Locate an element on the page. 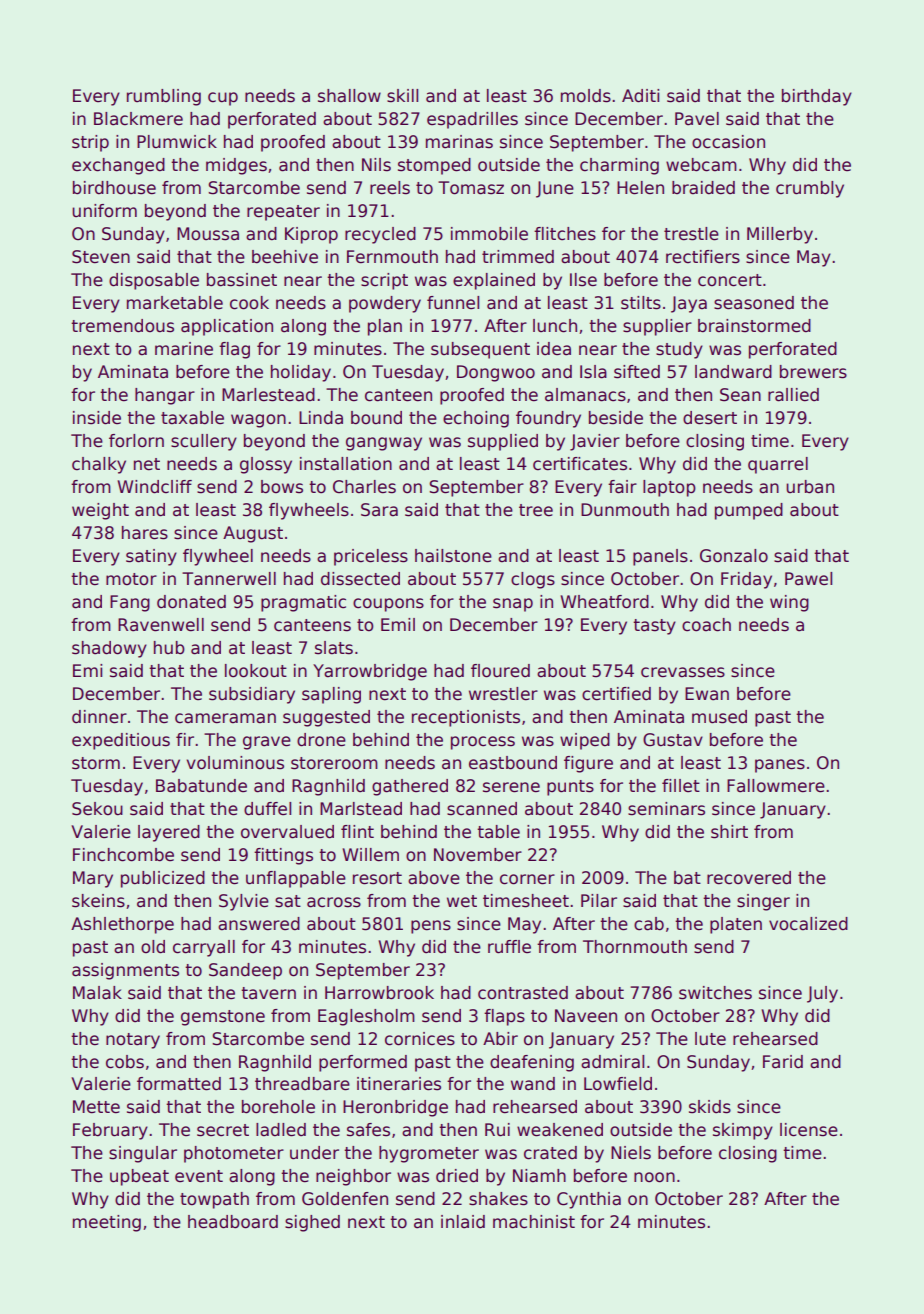 The height and width of the document is (1314, 924). Yarrowbridge is located at coordinates (370, 672).
